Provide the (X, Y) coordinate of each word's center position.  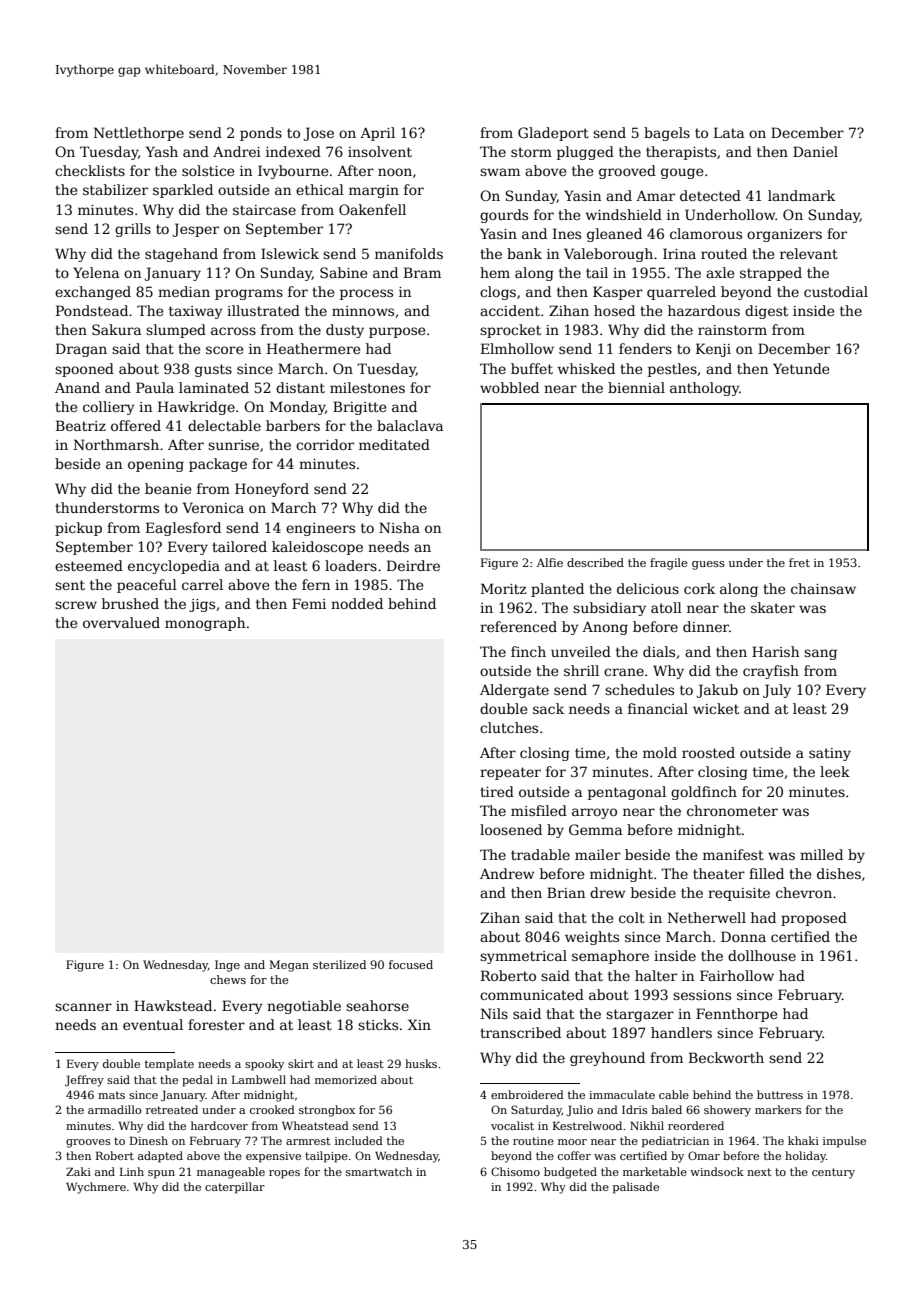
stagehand (181, 255)
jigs (202, 605)
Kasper (618, 293)
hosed (614, 310)
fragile (668, 564)
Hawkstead (173, 1005)
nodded (357, 603)
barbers (293, 425)
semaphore (610, 957)
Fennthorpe (736, 1015)
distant (300, 387)
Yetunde (801, 368)
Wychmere (96, 1188)
